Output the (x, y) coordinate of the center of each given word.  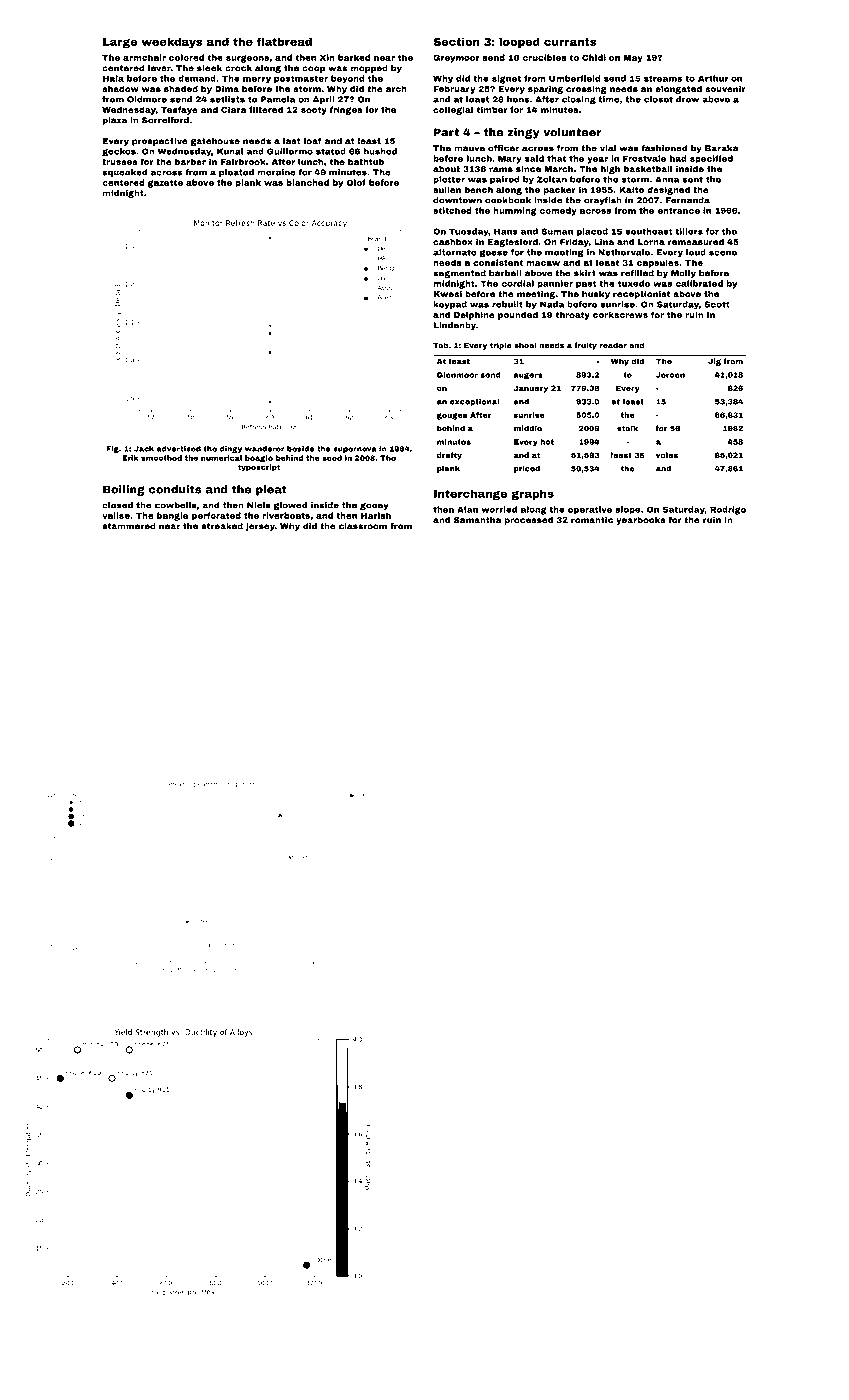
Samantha (478, 520)
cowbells (176, 505)
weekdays (172, 42)
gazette (165, 184)
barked (354, 57)
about (446, 168)
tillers (689, 231)
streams (663, 78)
